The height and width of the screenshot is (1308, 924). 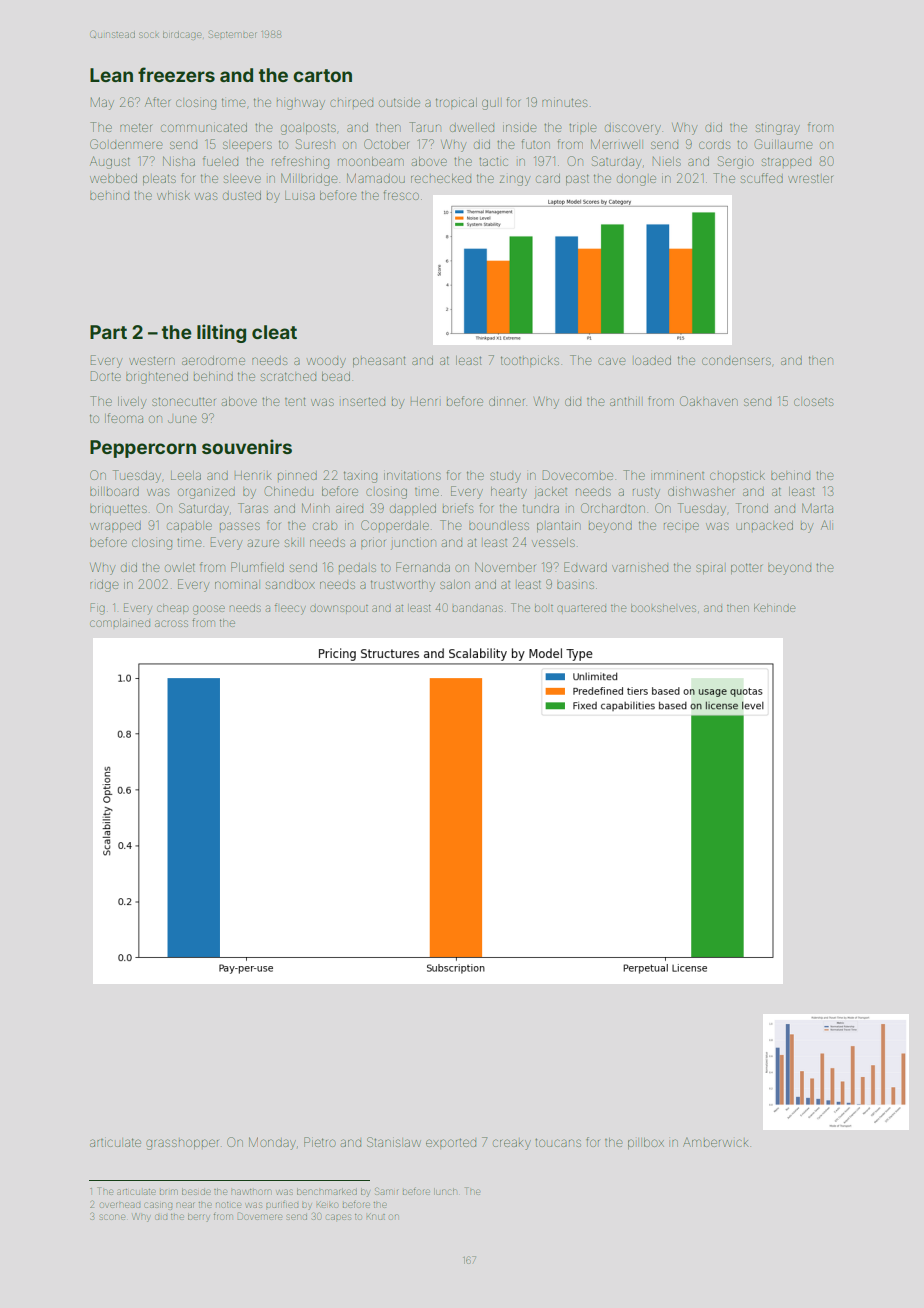 What do you see at coordinates (376, 1216) in the screenshot?
I see `Knut` at bounding box center [376, 1216].
